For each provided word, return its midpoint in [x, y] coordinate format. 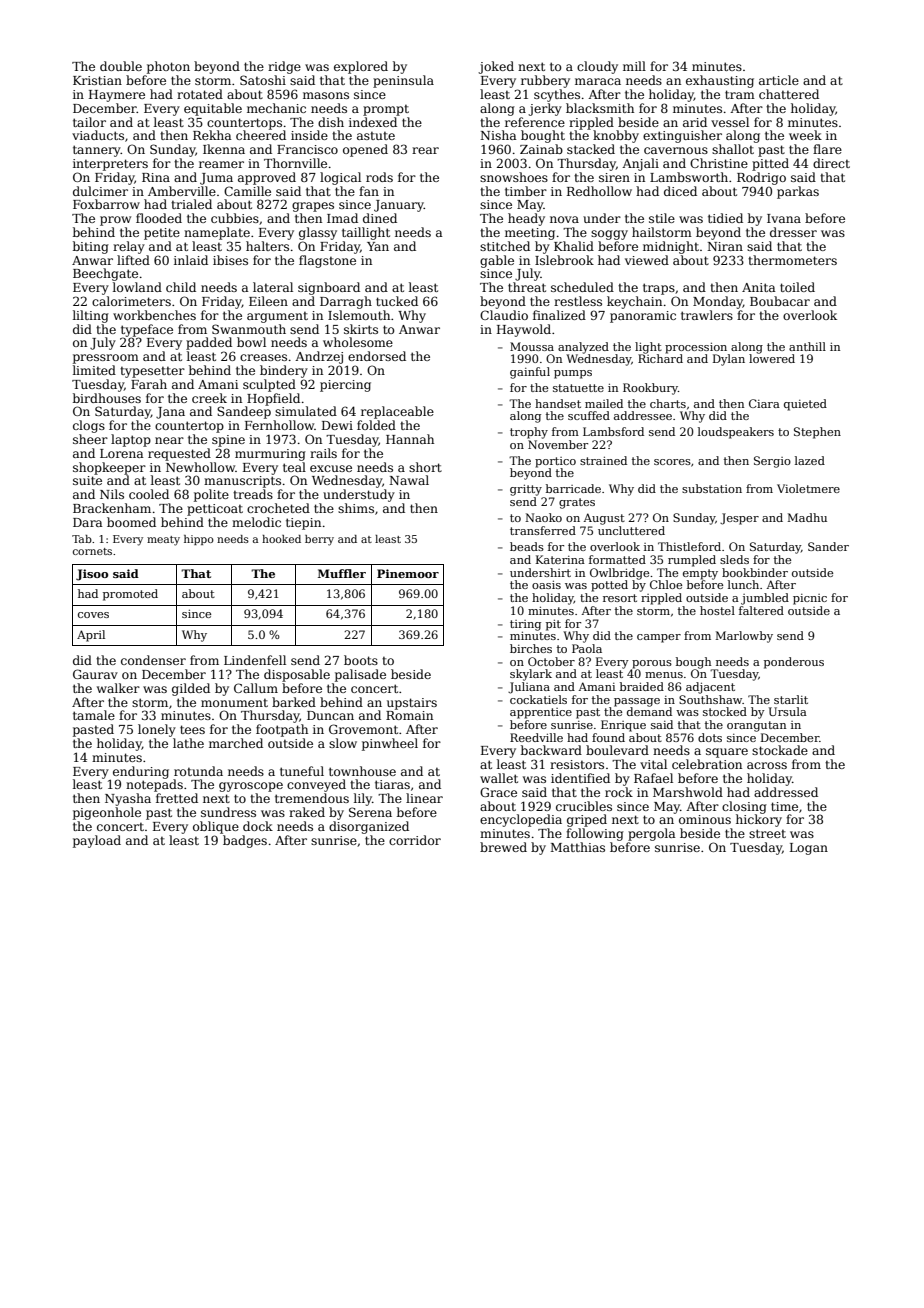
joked [496, 67]
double [121, 66]
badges [245, 841]
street [767, 833]
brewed [503, 847]
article [779, 80]
